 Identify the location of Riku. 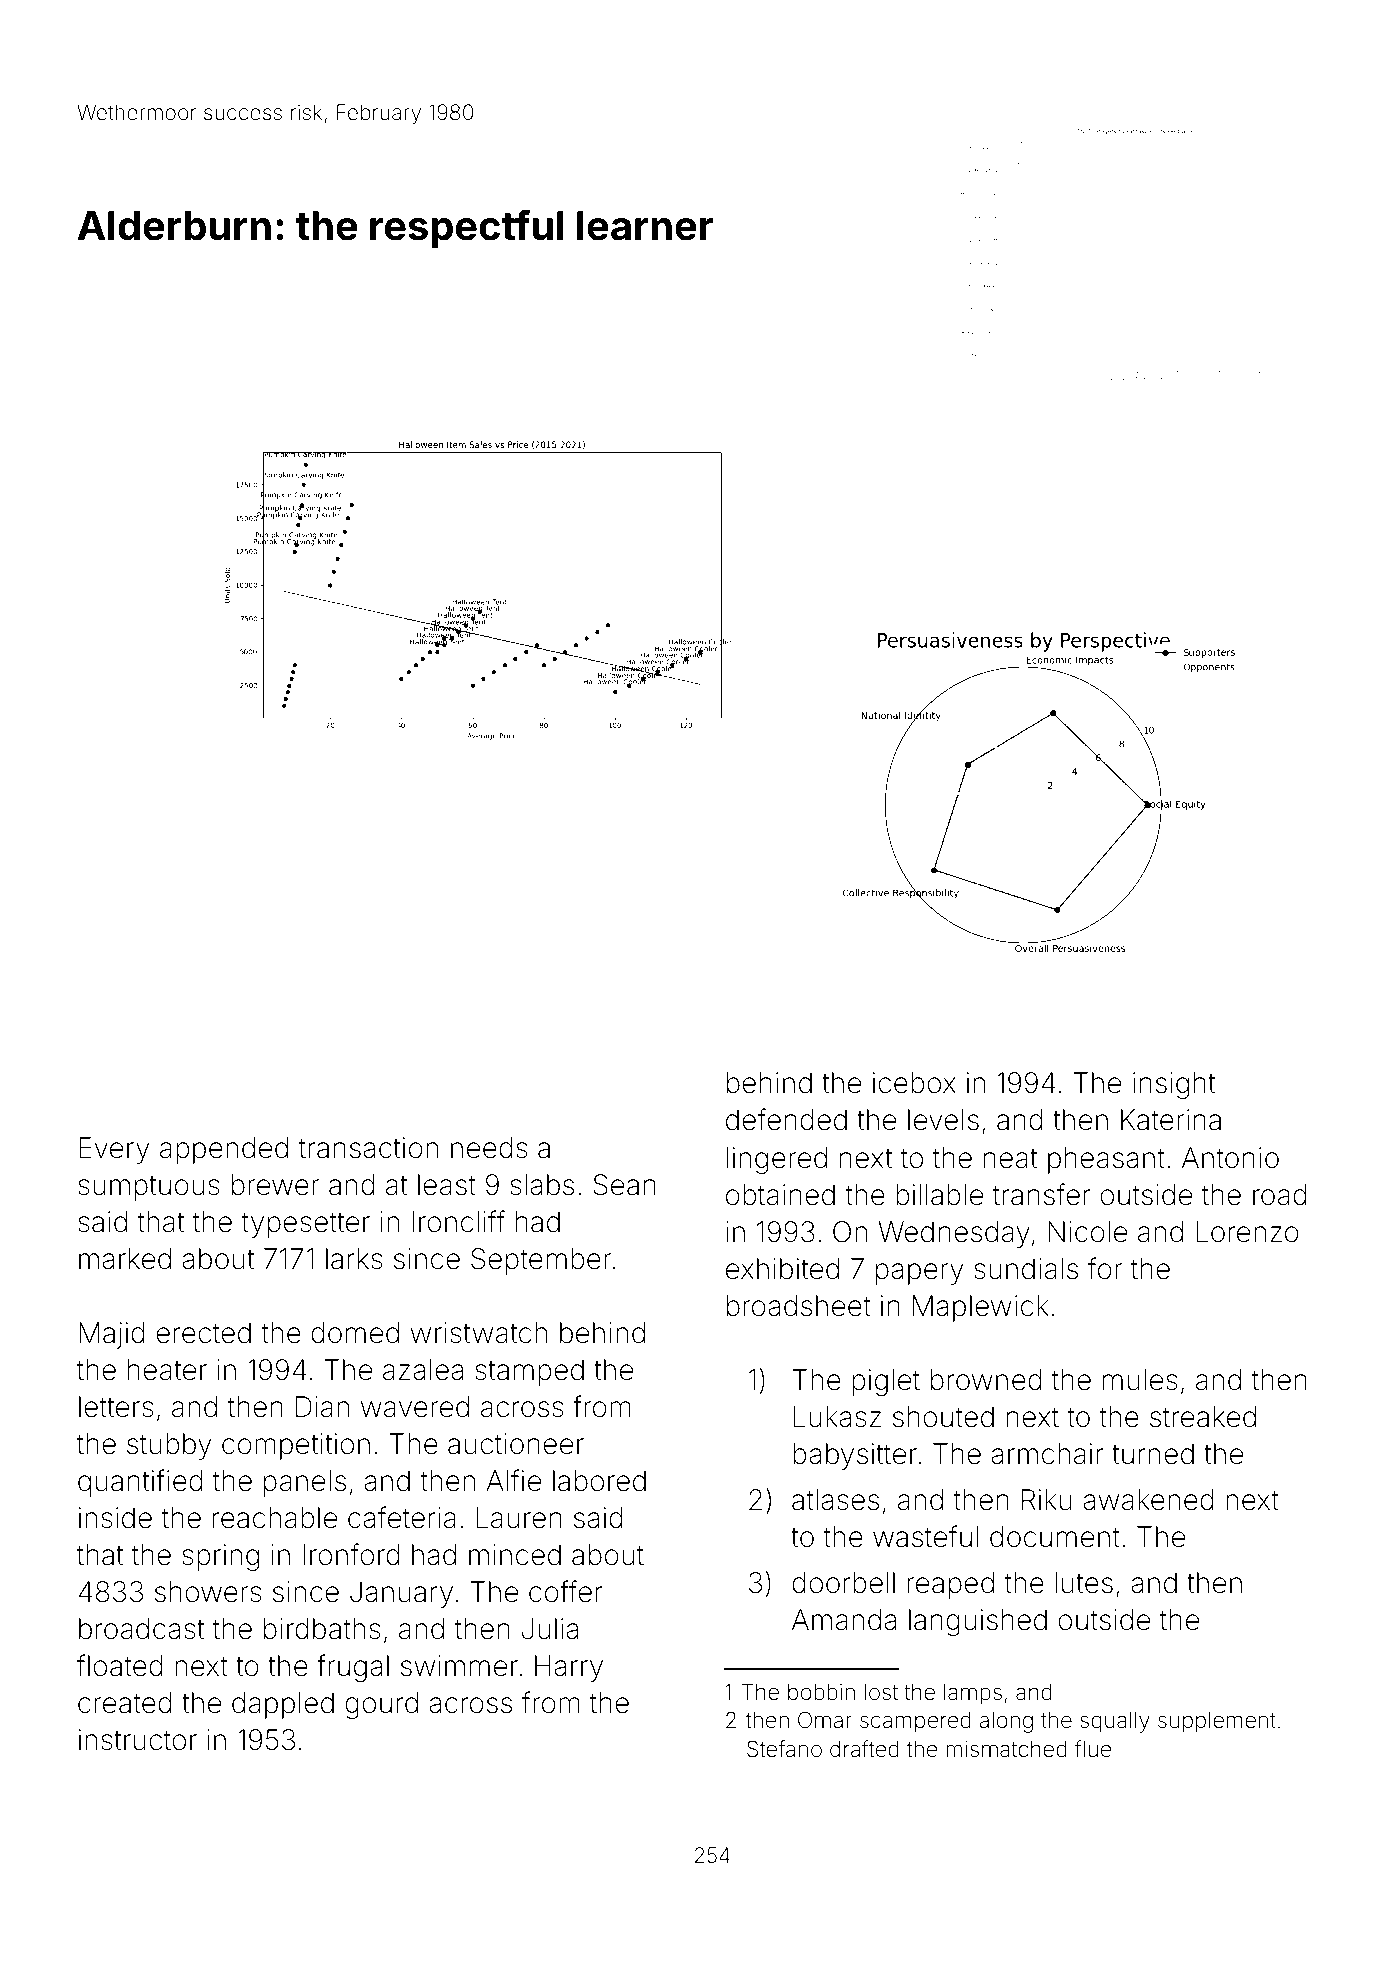
(1047, 1499).
